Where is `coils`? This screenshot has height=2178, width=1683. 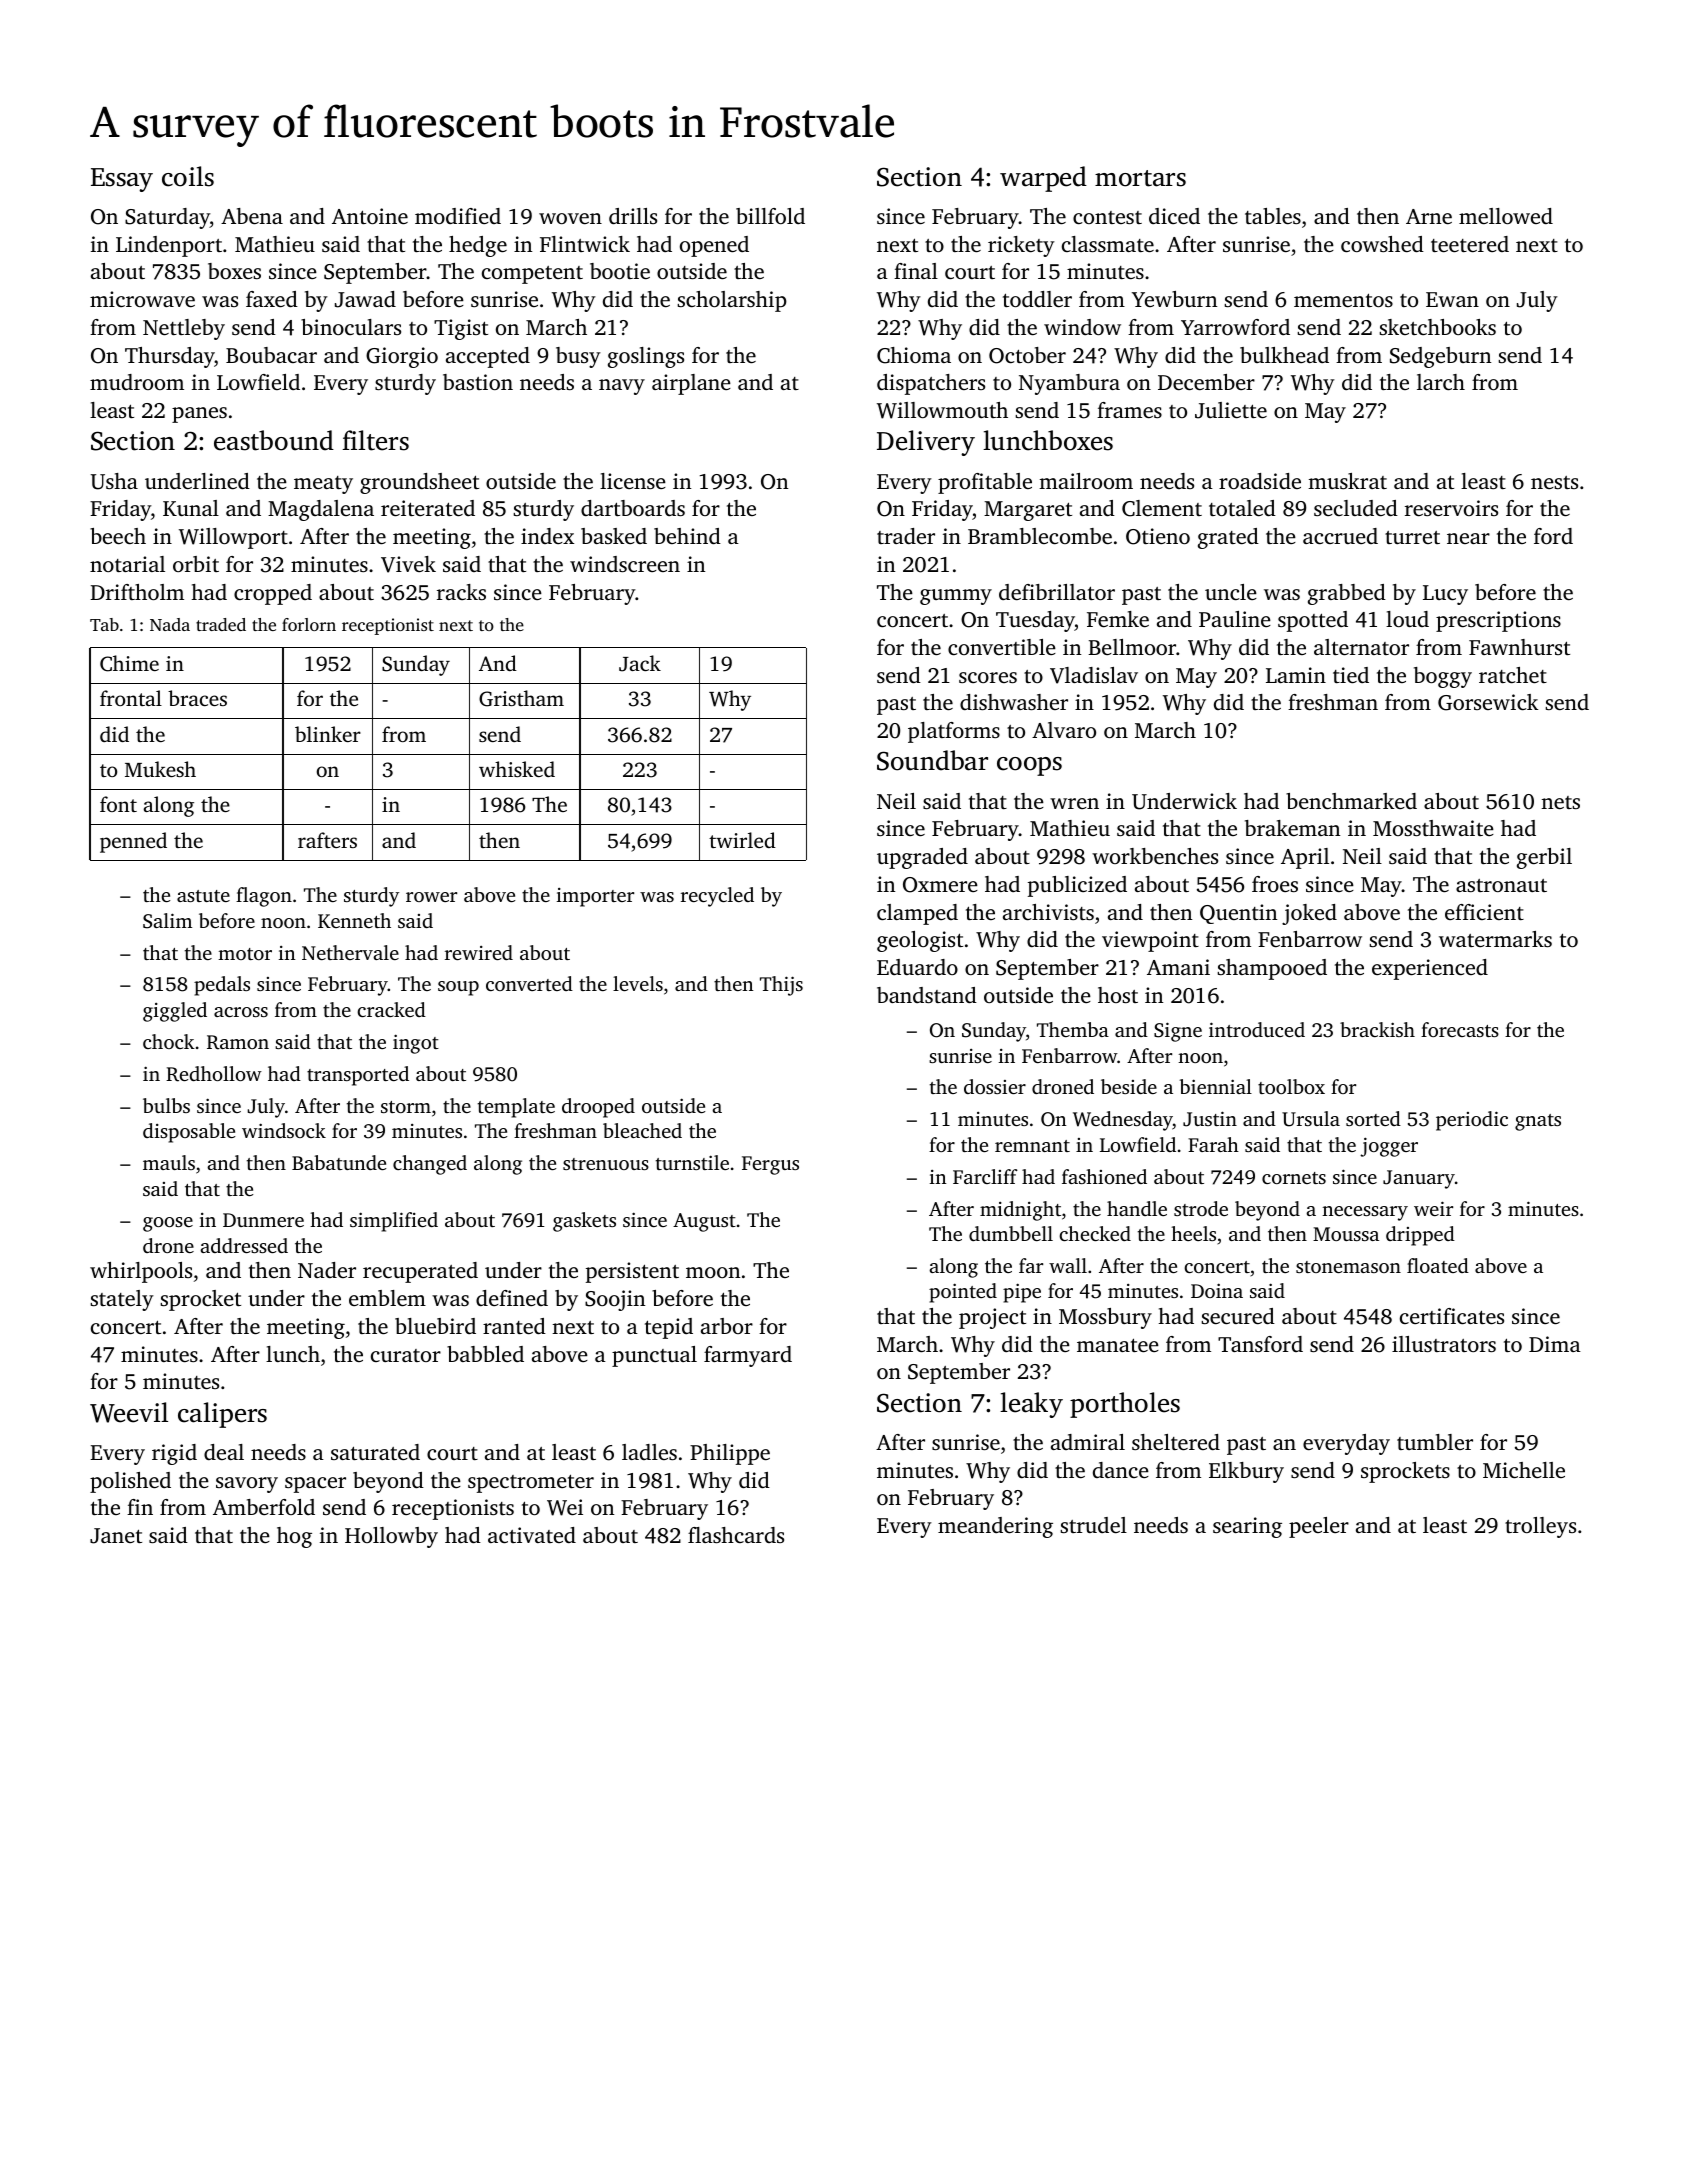 coils is located at coordinates (188, 176).
